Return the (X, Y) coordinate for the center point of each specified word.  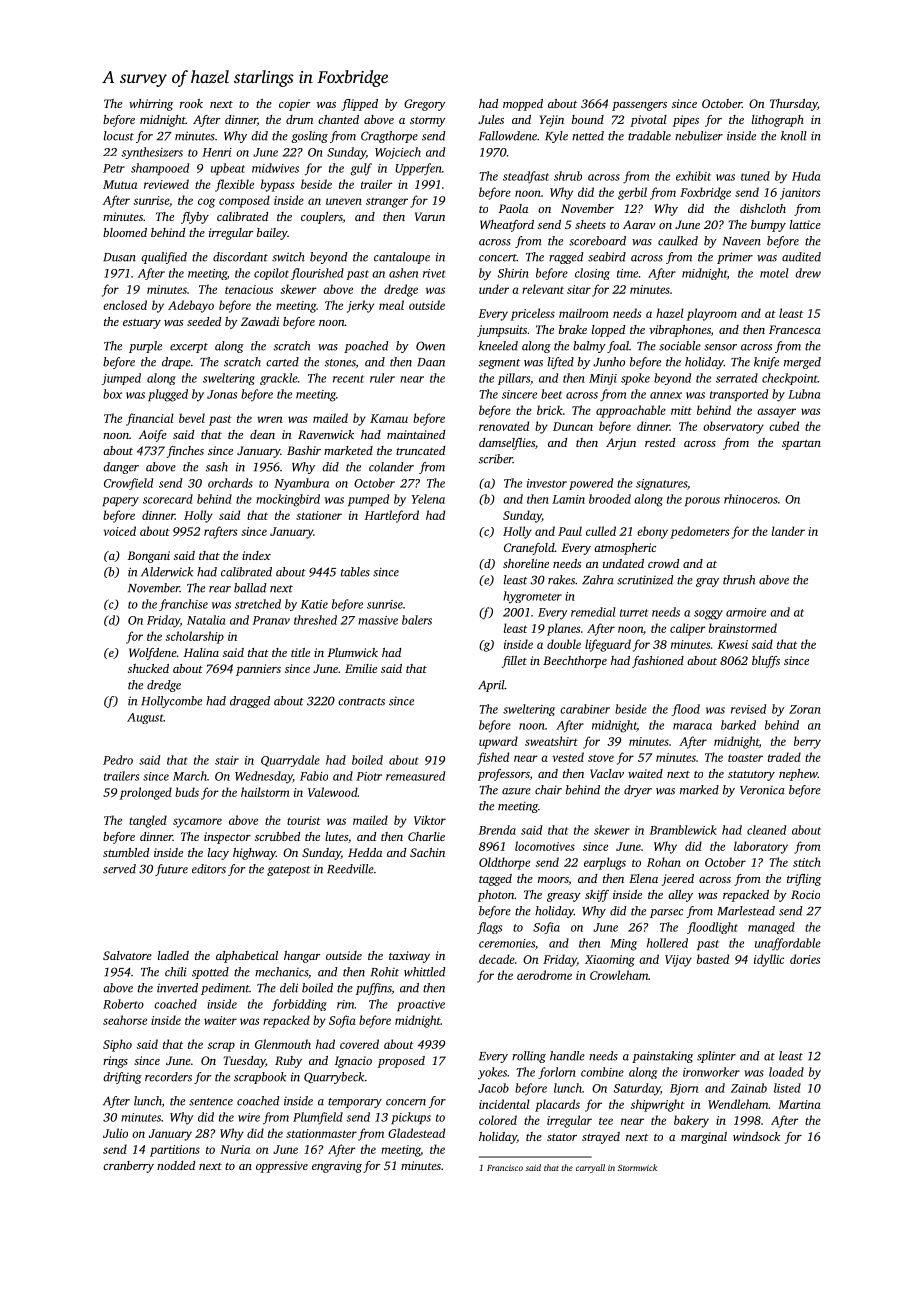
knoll (794, 136)
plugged (168, 395)
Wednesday (264, 777)
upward (498, 742)
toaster (745, 758)
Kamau (389, 418)
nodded (176, 1165)
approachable (631, 411)
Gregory (425, 105)
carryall (590, 1168)
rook (191, 103)
